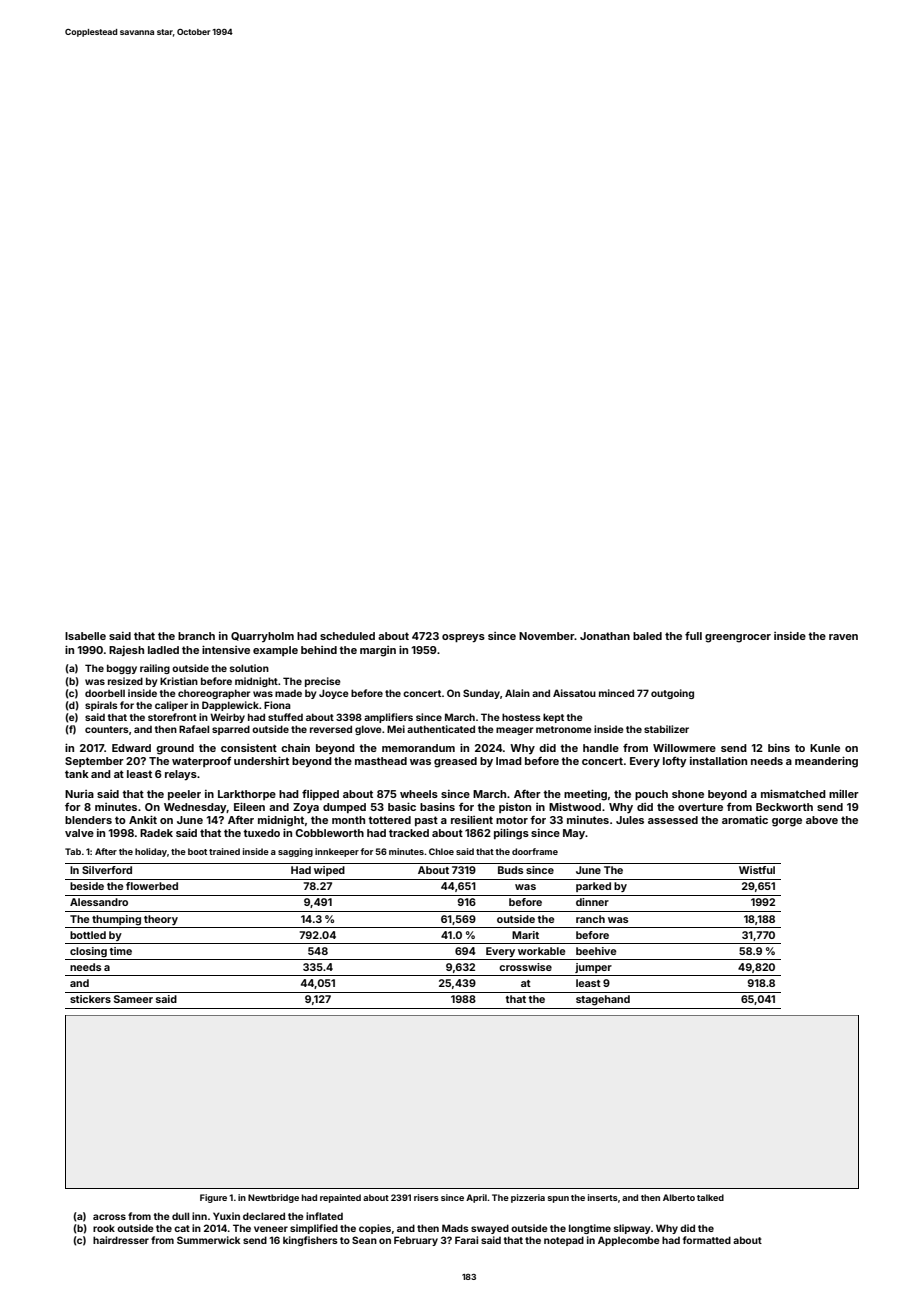  Describe the element at coordinates (306, 808) in the screenshot. I see `Zoya` at that location.
